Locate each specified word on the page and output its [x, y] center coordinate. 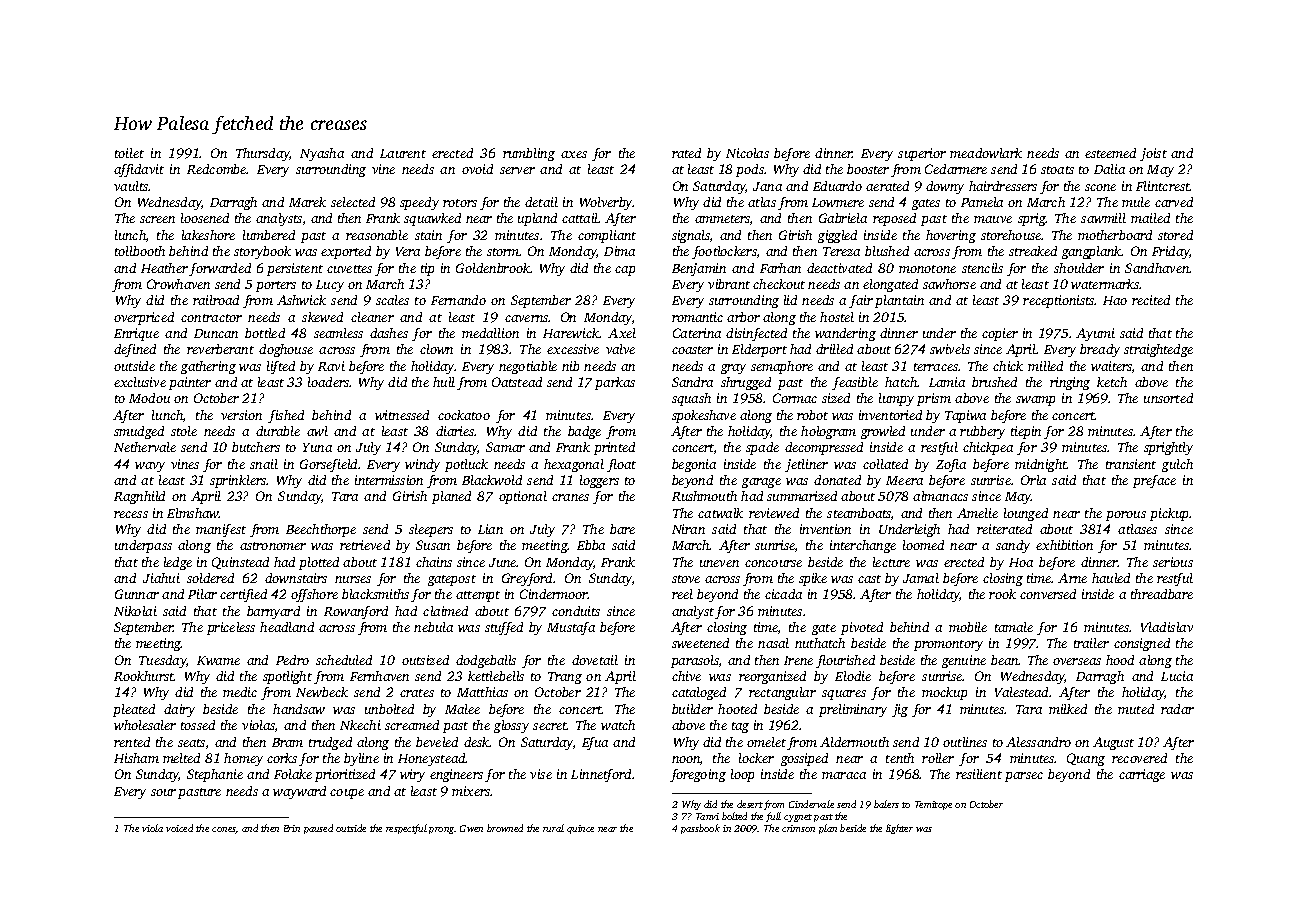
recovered [1139, 758]
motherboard [1115, 235]
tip [427, 269]
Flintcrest [1163, 186]
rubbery [982, 432]
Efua [595, 743]
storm [503, 252]
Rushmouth [704, 496]
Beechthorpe [321, 530]
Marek [307, 202]
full [773, 817]
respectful [406, 829]
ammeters [722, 219]
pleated [134, 710]
